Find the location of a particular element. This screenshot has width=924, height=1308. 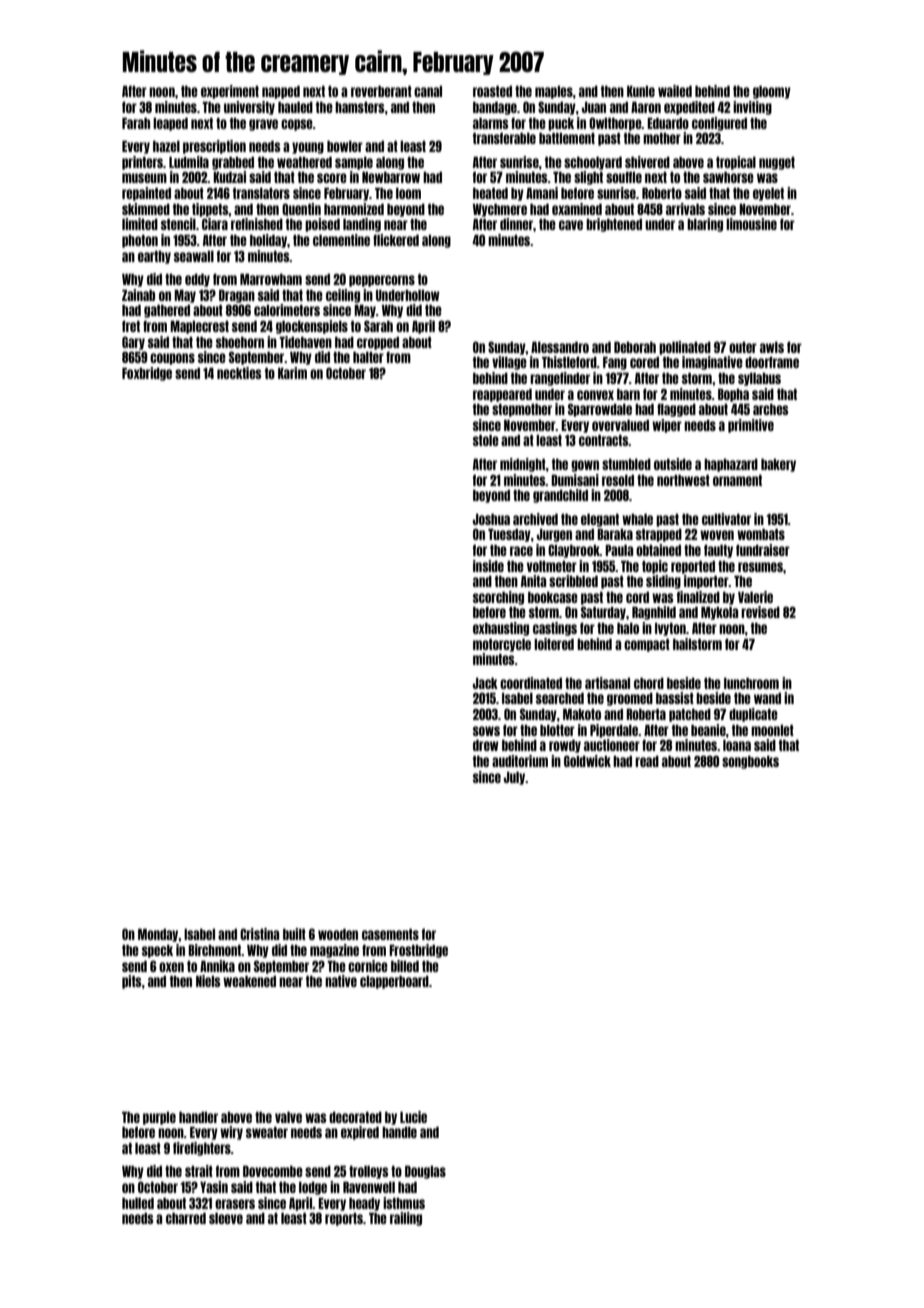

drew is located at coordinates (486, 745).
